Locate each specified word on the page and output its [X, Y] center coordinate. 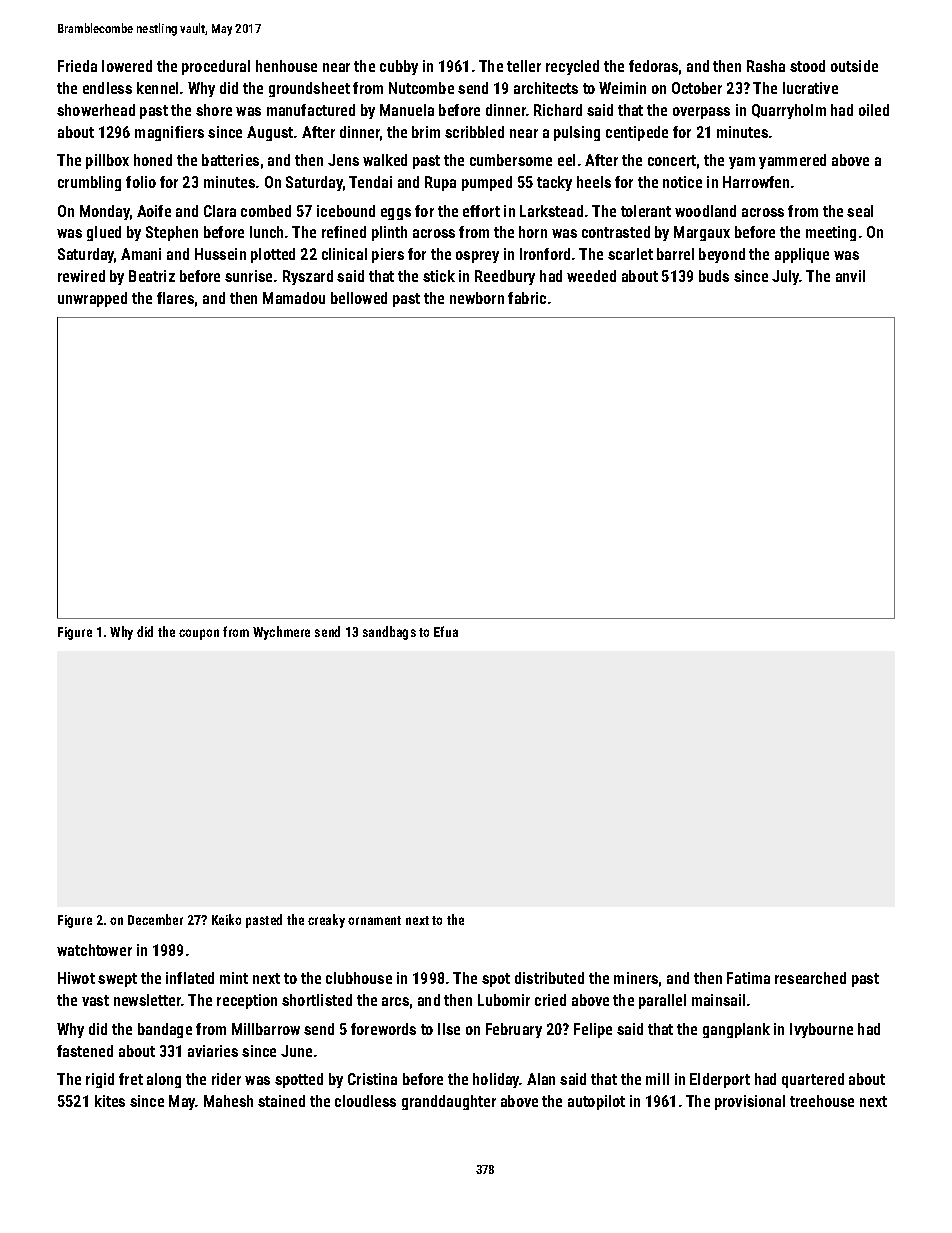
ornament [374, 920]
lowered [127, 66]
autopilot [596, 1102]
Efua [446, 631]
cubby [399, 67]
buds [714, 276]
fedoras [653, 66]
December [155, 919]
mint [234, 978]
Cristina [372, 1079]
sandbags [389, 633]
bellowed [359, 298]
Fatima [748, 978]
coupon [199, 634]
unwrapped [92, 299]
